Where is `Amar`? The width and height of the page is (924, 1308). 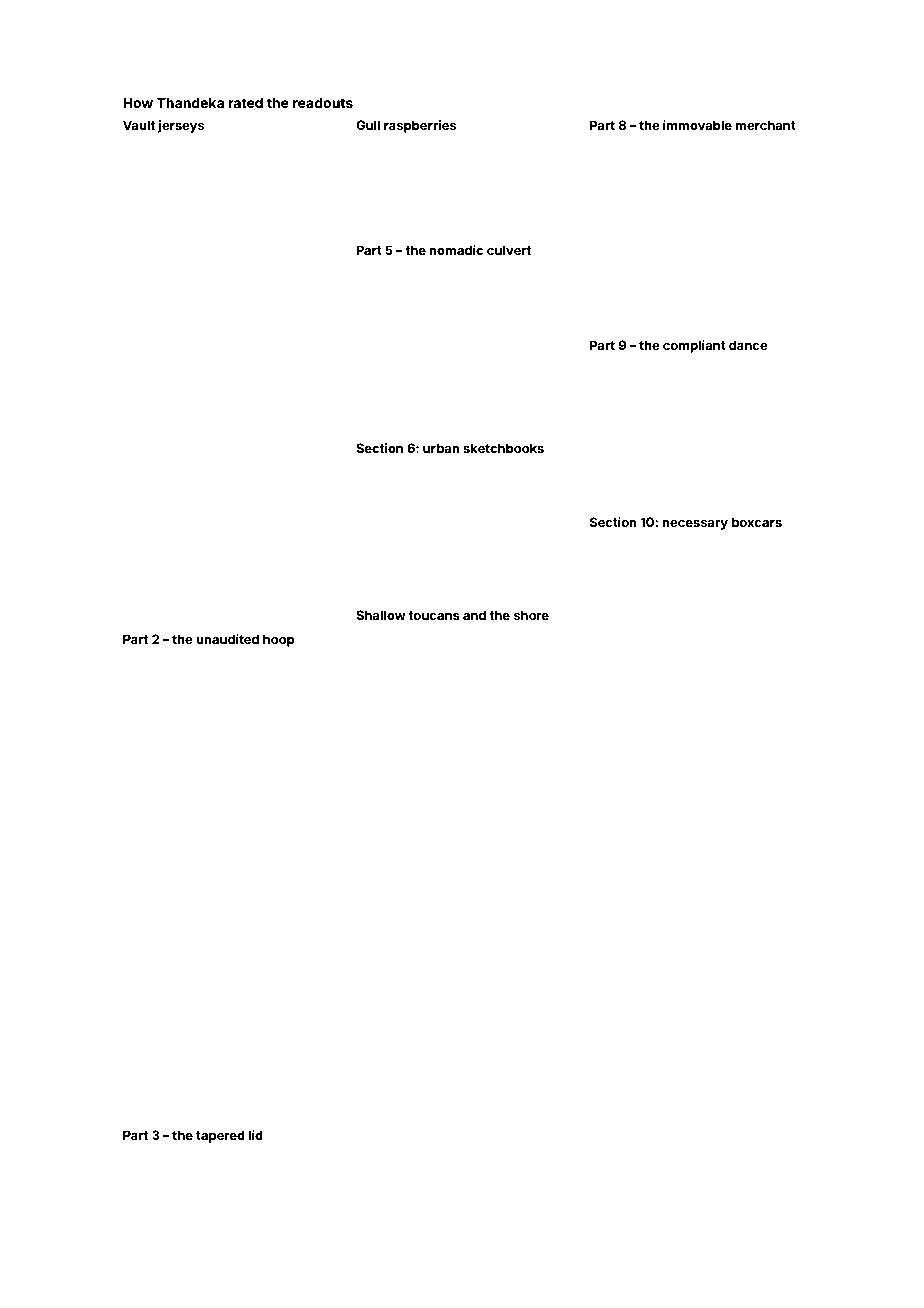 Amar is located at coordinates (660, 142).
